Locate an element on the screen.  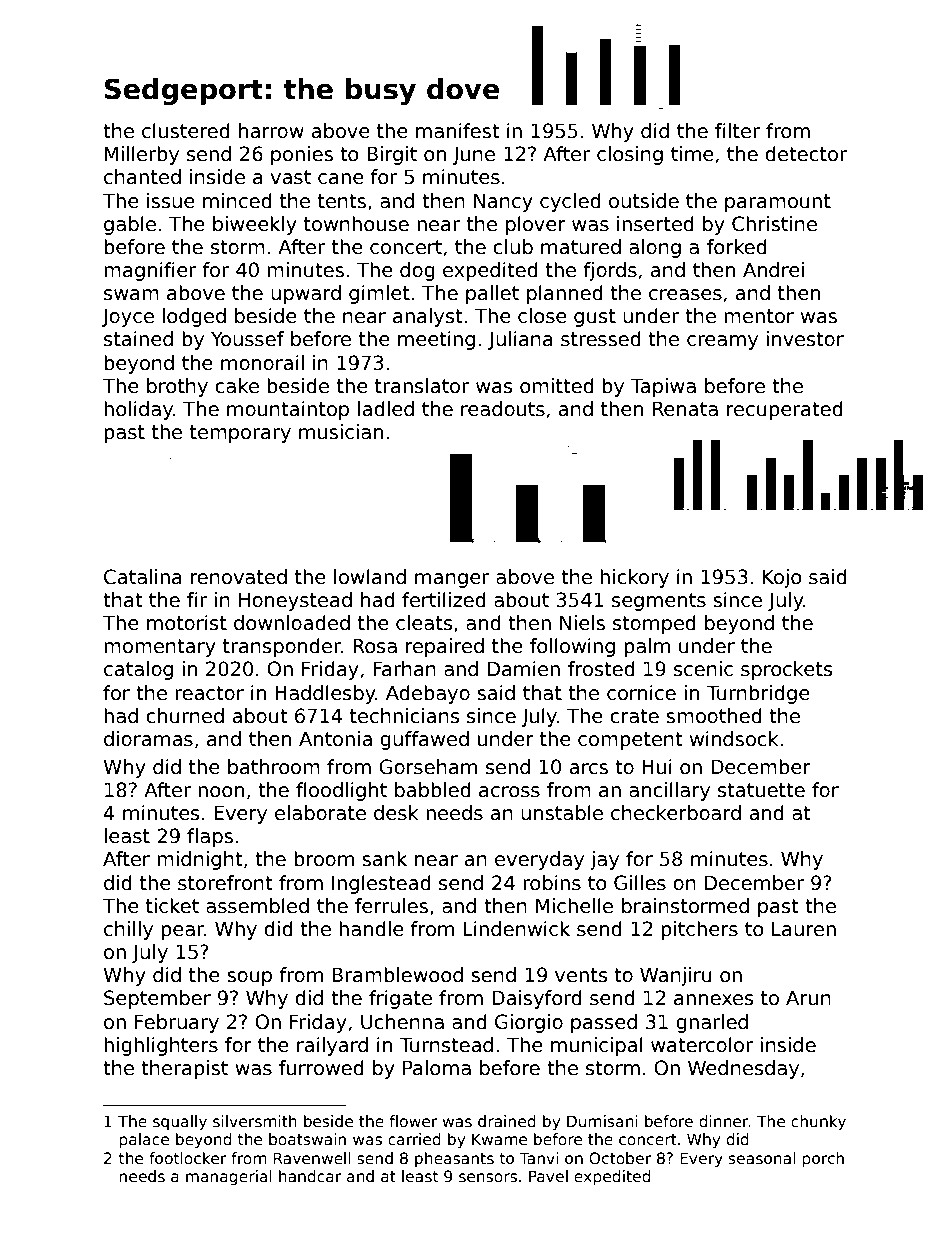
readouts is located at coordinates (503, 409).
